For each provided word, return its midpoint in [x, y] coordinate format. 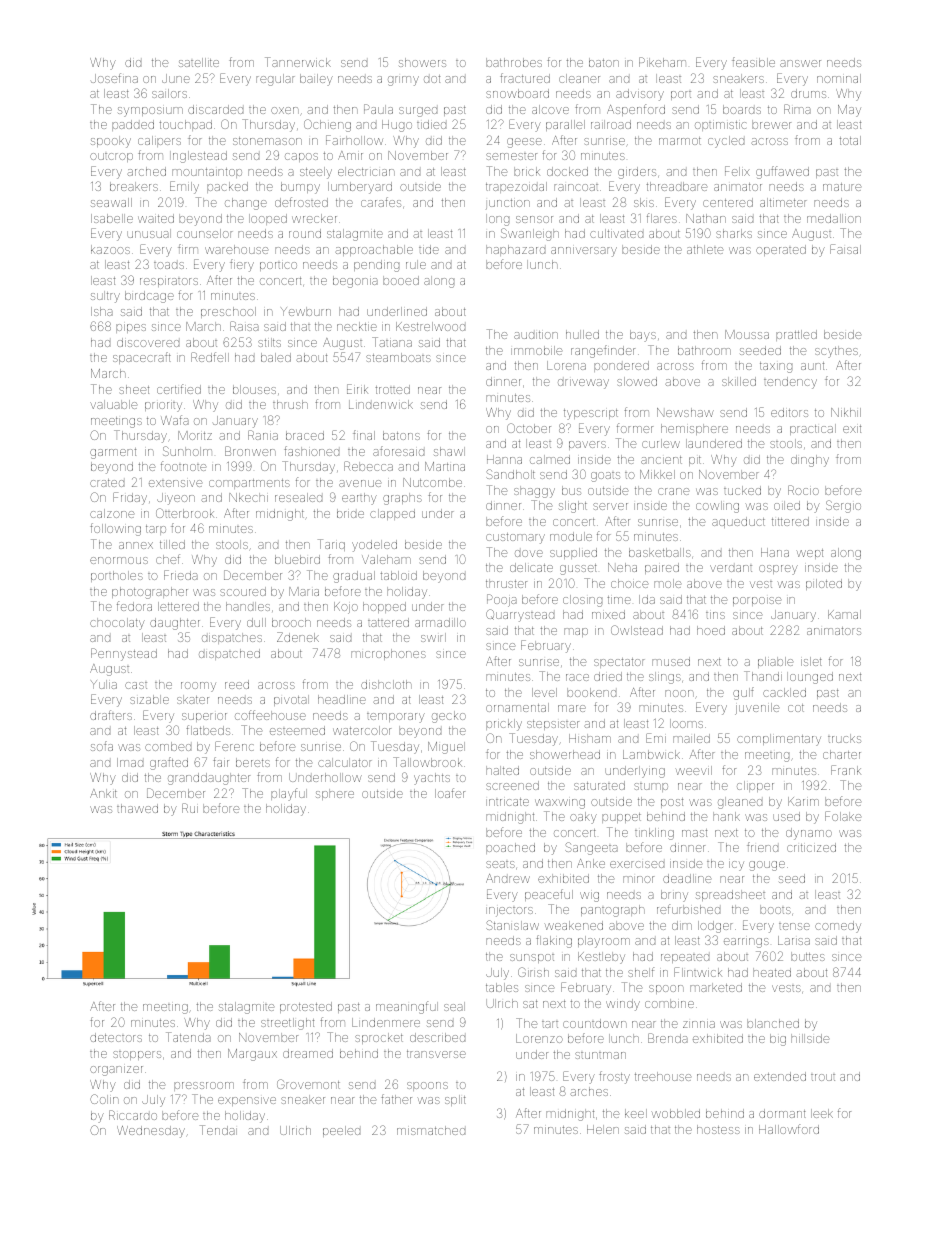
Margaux [252, 1055]
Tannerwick [298, 62]
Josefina [114, 78]
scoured [243, 591]
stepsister [553, 725]
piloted [824, 584]
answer [800, 63]
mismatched [431, 1130]
